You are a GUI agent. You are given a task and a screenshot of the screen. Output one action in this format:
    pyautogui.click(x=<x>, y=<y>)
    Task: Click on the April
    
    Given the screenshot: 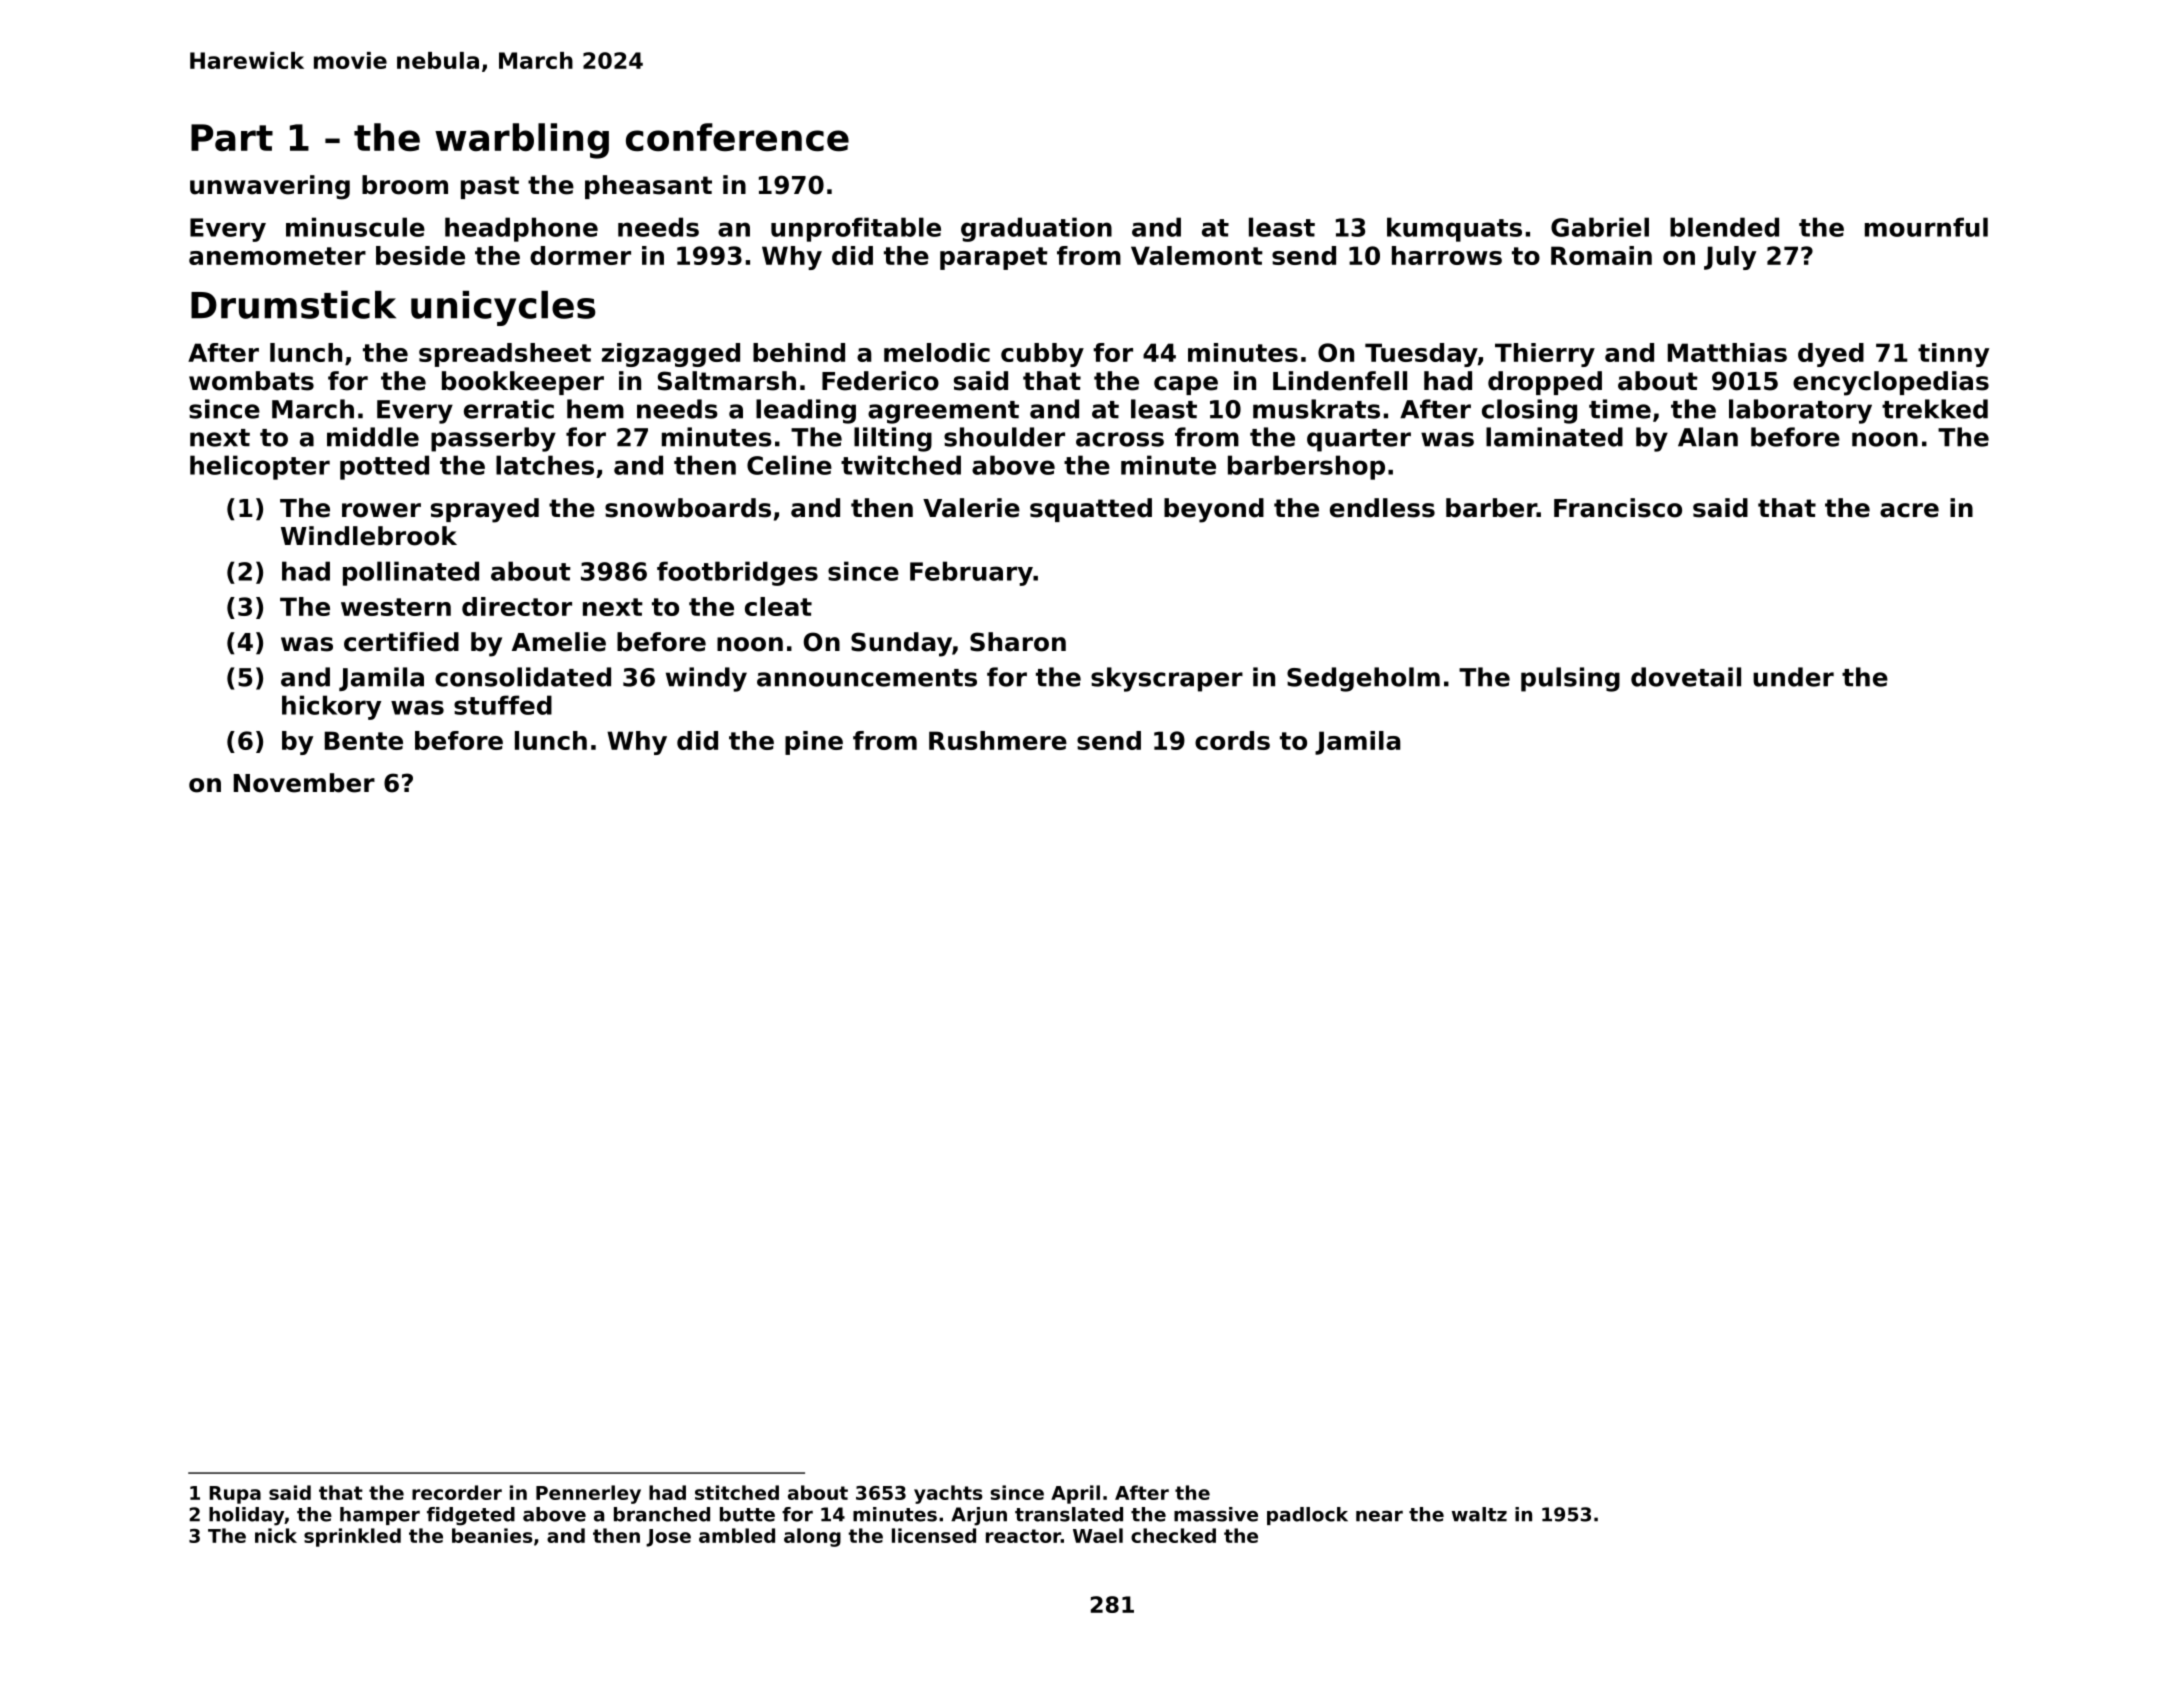 What is the action you would take?
    pyautogui.click(x=1075, y=1494)
